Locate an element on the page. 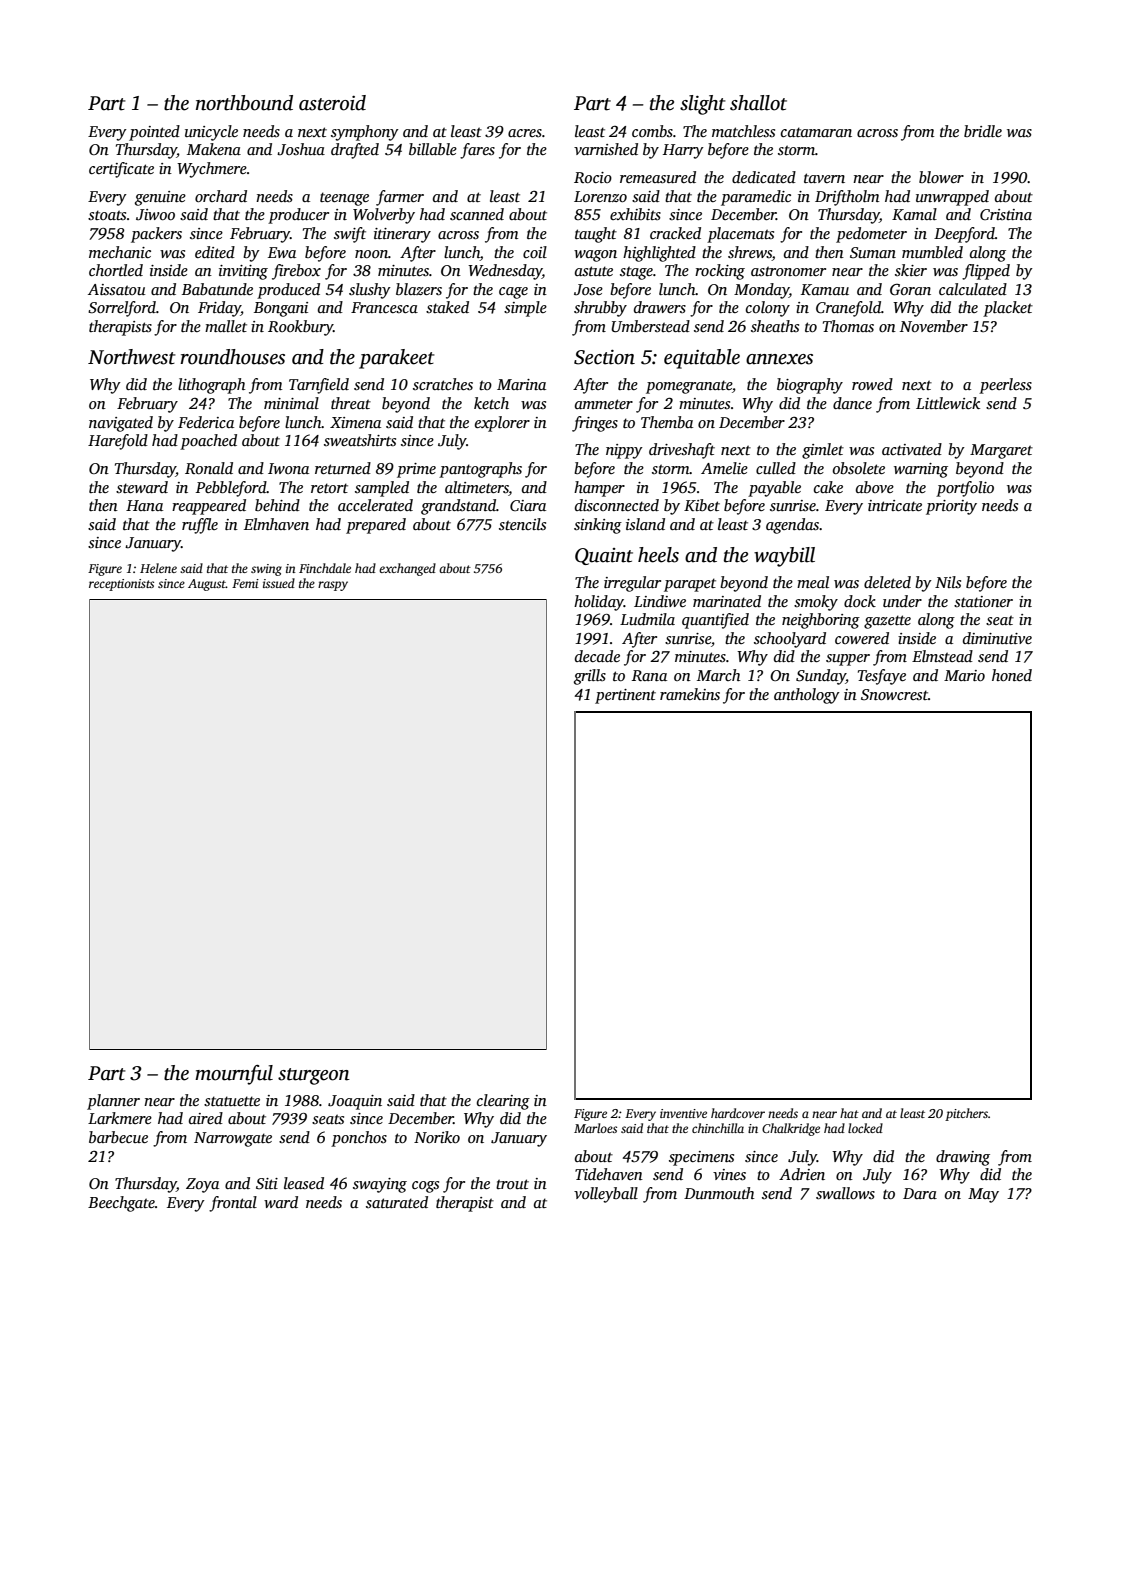 The height and width of the page is (1586, 1121). portfolio is located at coordinates (965, 489).
